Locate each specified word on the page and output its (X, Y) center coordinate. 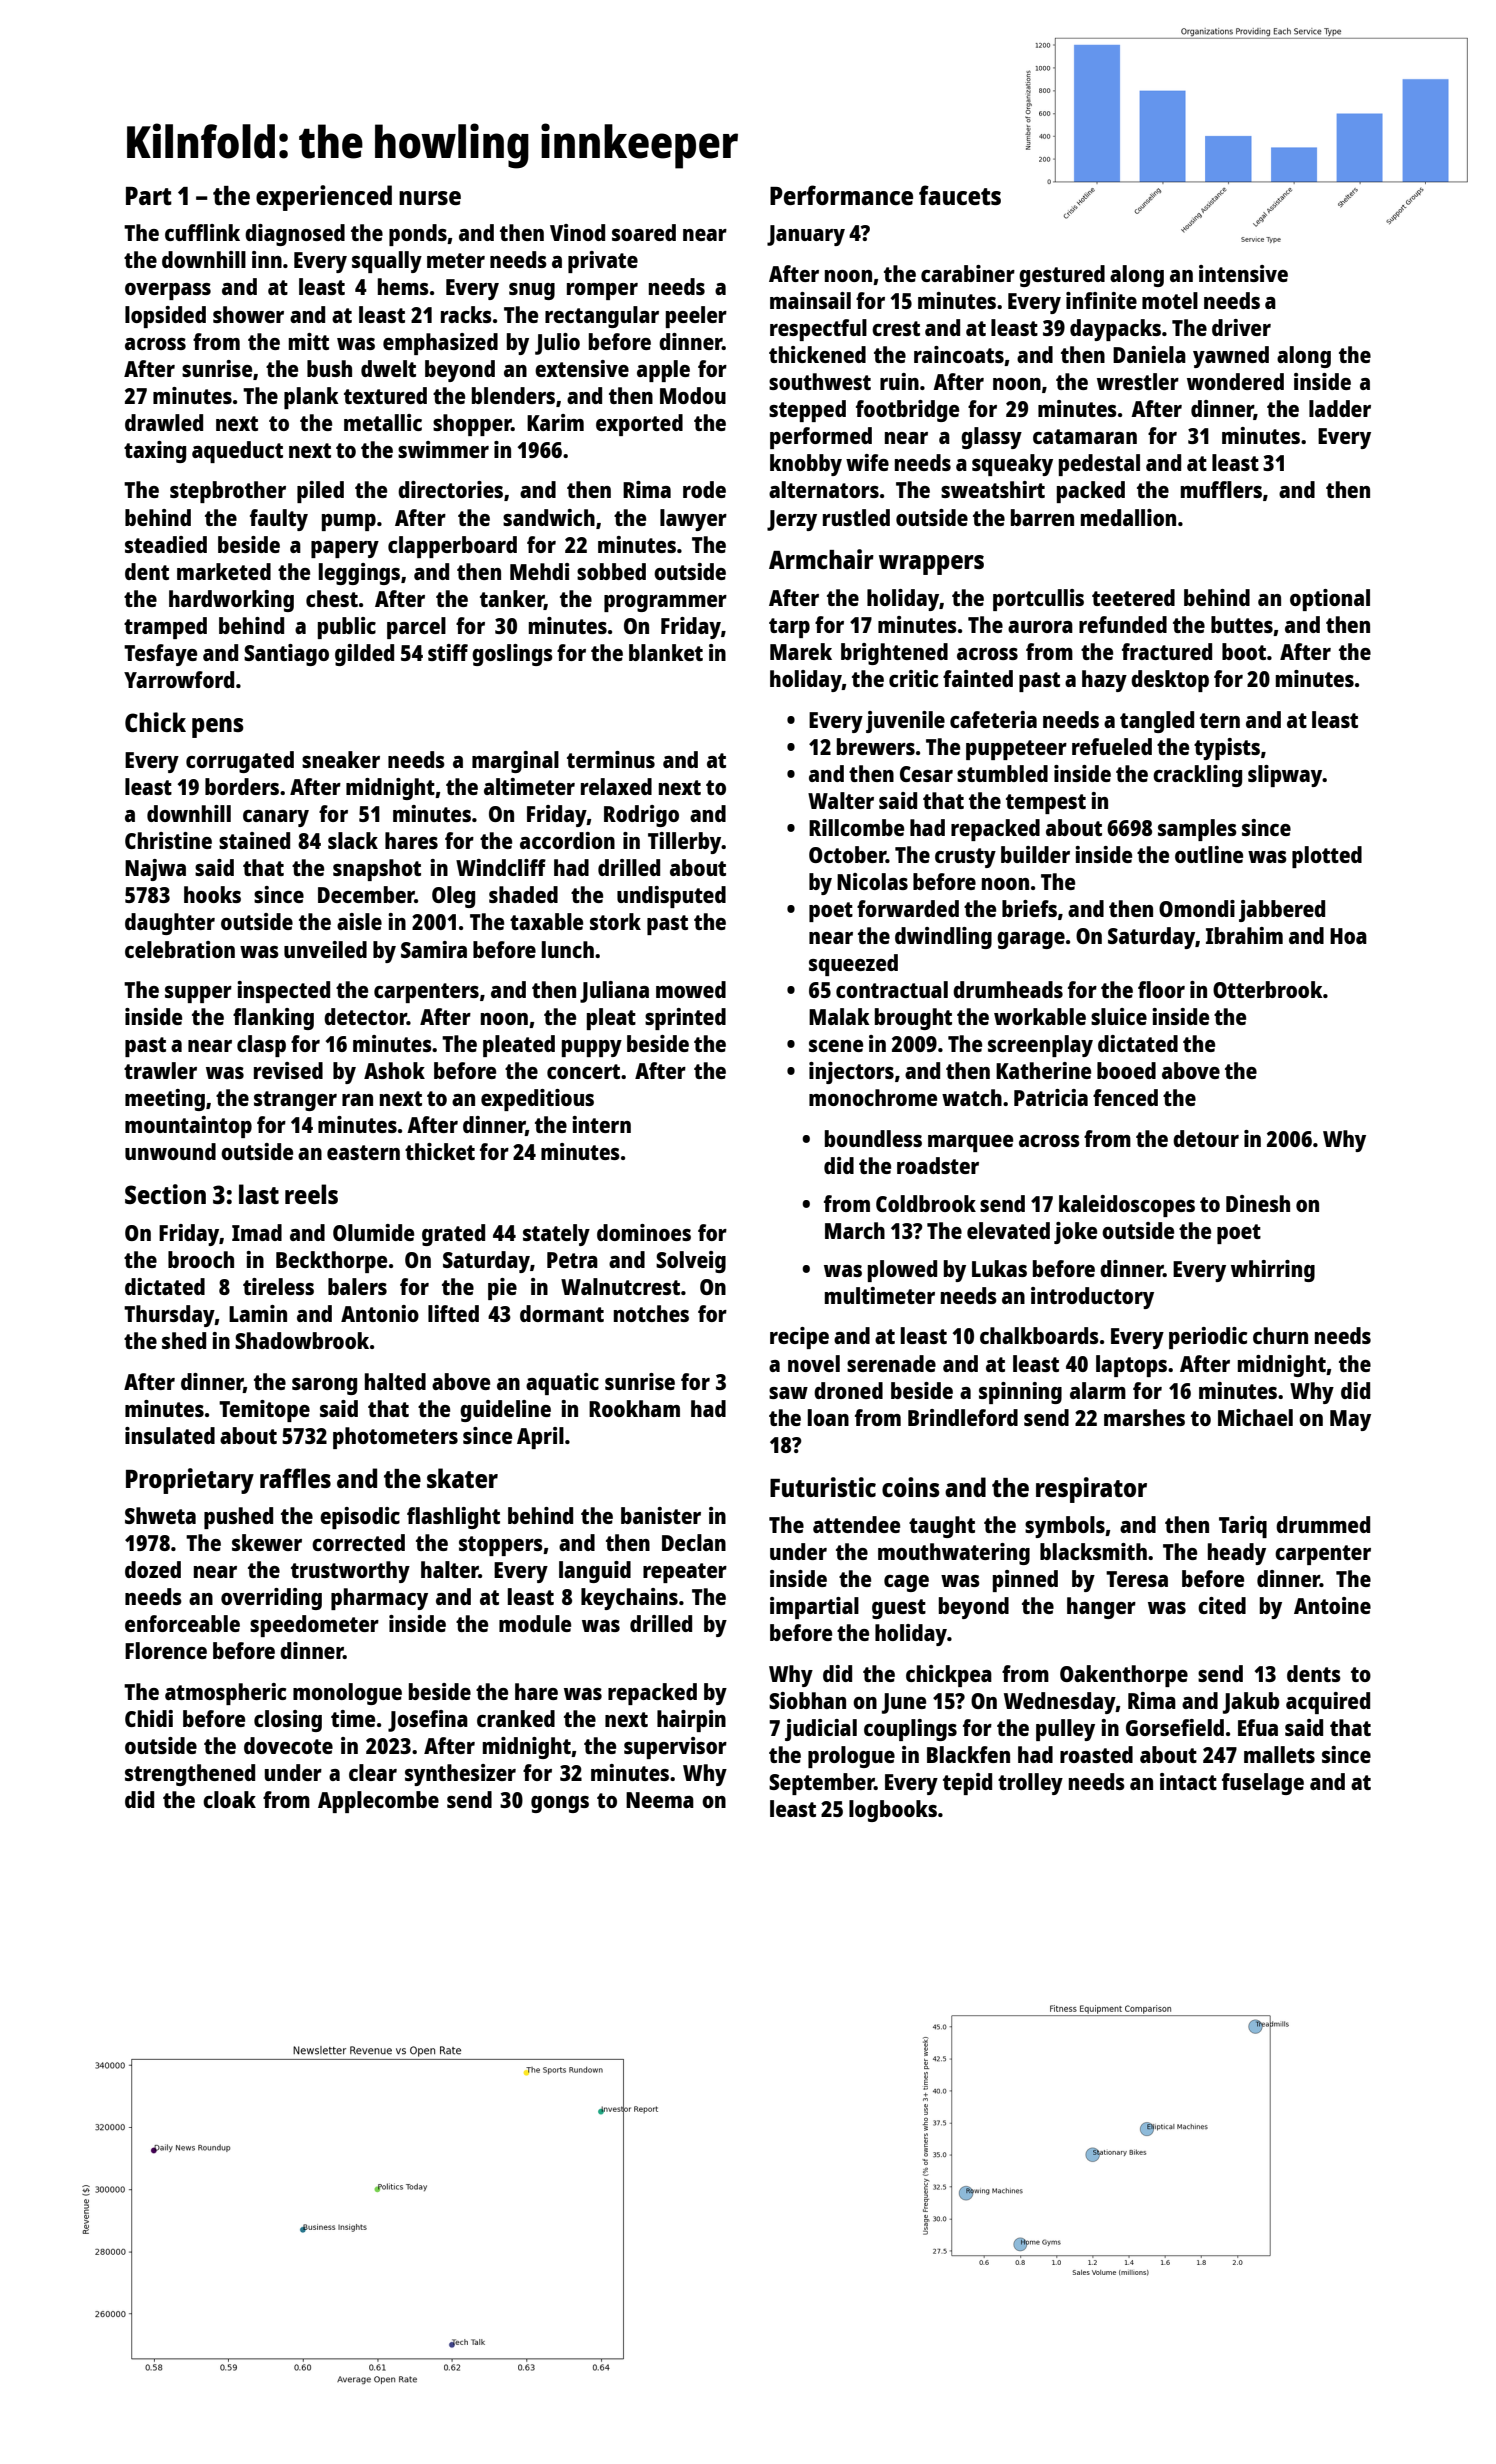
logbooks (893, 1811)
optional (1330, 600)
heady (1237, 1554)
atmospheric (225, 1694)
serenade (891, 1363)
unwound (170, 1151)
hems (403, 286)
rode (704, 489)
